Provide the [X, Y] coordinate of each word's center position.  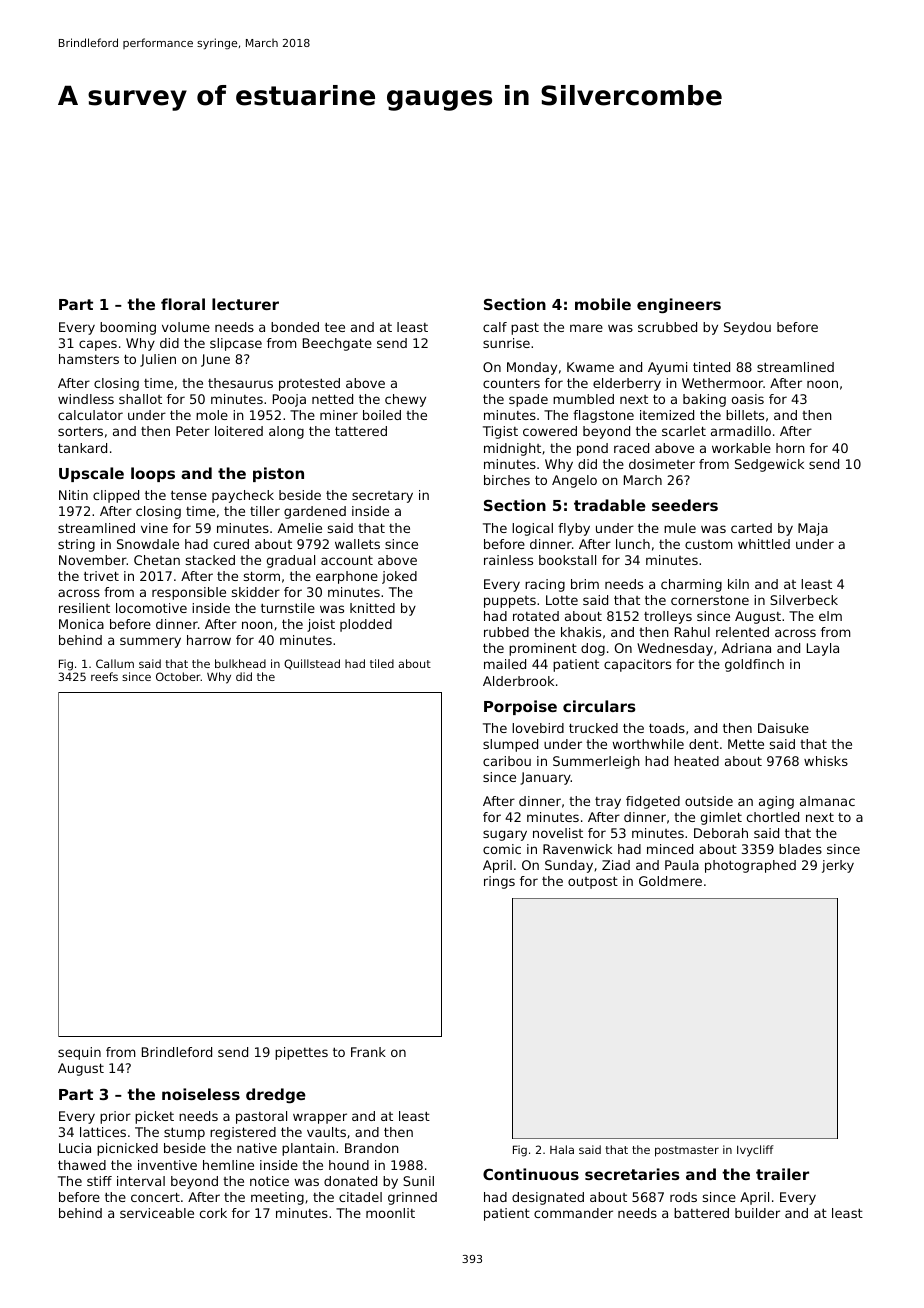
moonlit [390, 1213]
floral [183, 304]
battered [701, 1213]
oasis [748, 399]
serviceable [157, 1213]
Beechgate [337, 344]
